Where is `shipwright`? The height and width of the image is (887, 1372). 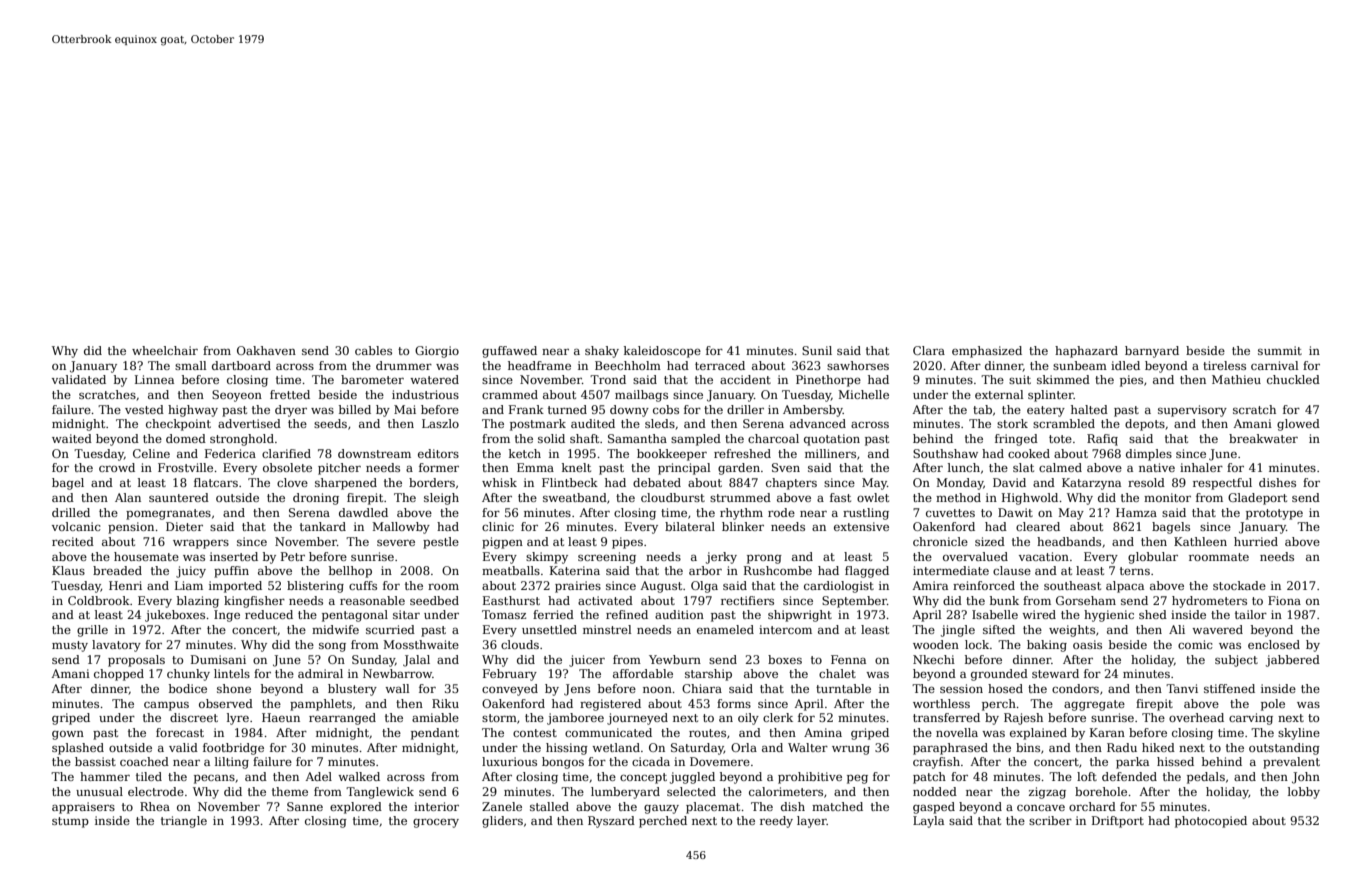 shipwright is located at coordinates (800, 616).
